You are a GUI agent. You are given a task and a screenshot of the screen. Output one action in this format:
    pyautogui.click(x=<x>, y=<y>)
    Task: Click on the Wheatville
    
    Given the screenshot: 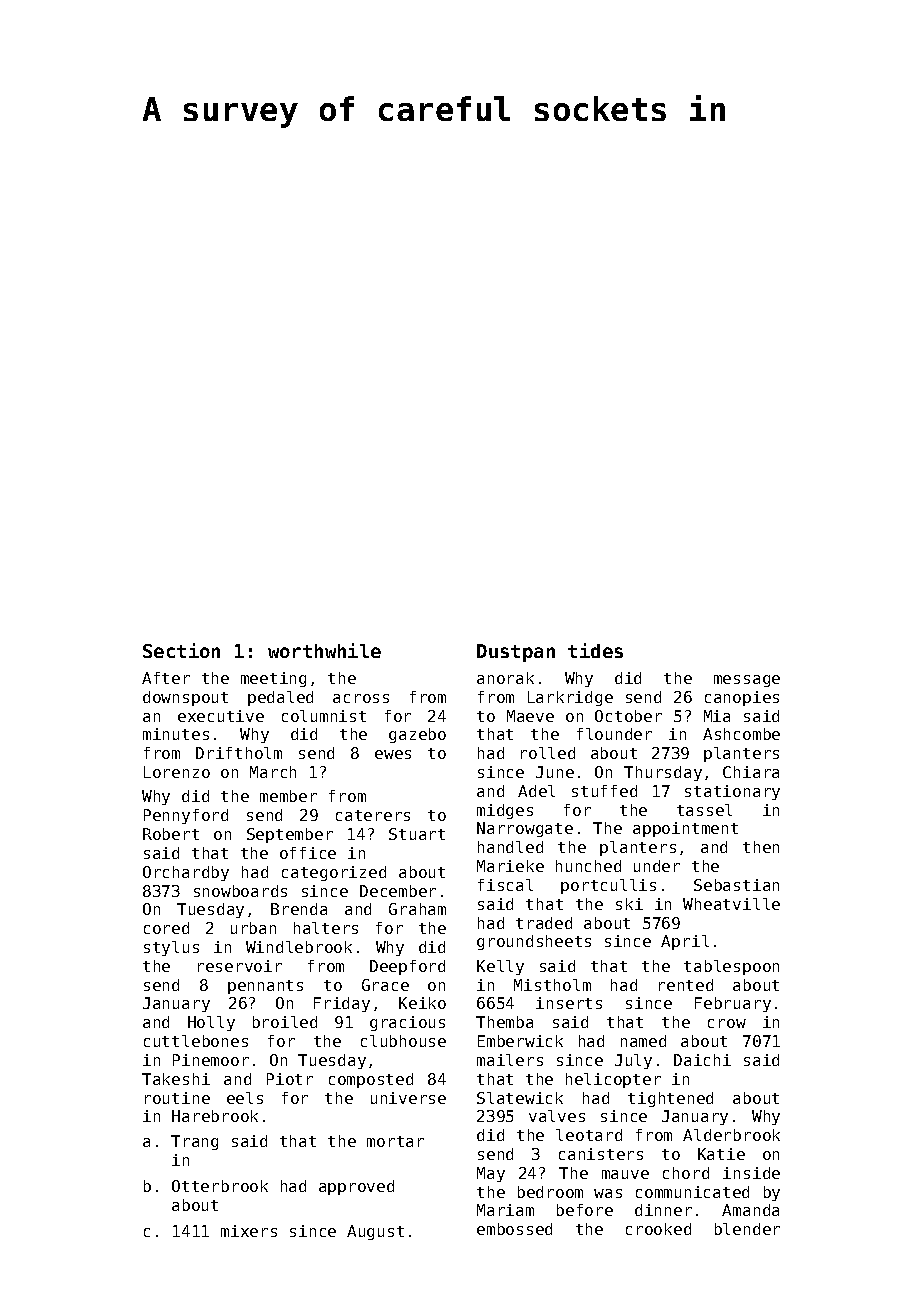 What is the action you would take?
    pyautogui.click(x=731, y=904)
